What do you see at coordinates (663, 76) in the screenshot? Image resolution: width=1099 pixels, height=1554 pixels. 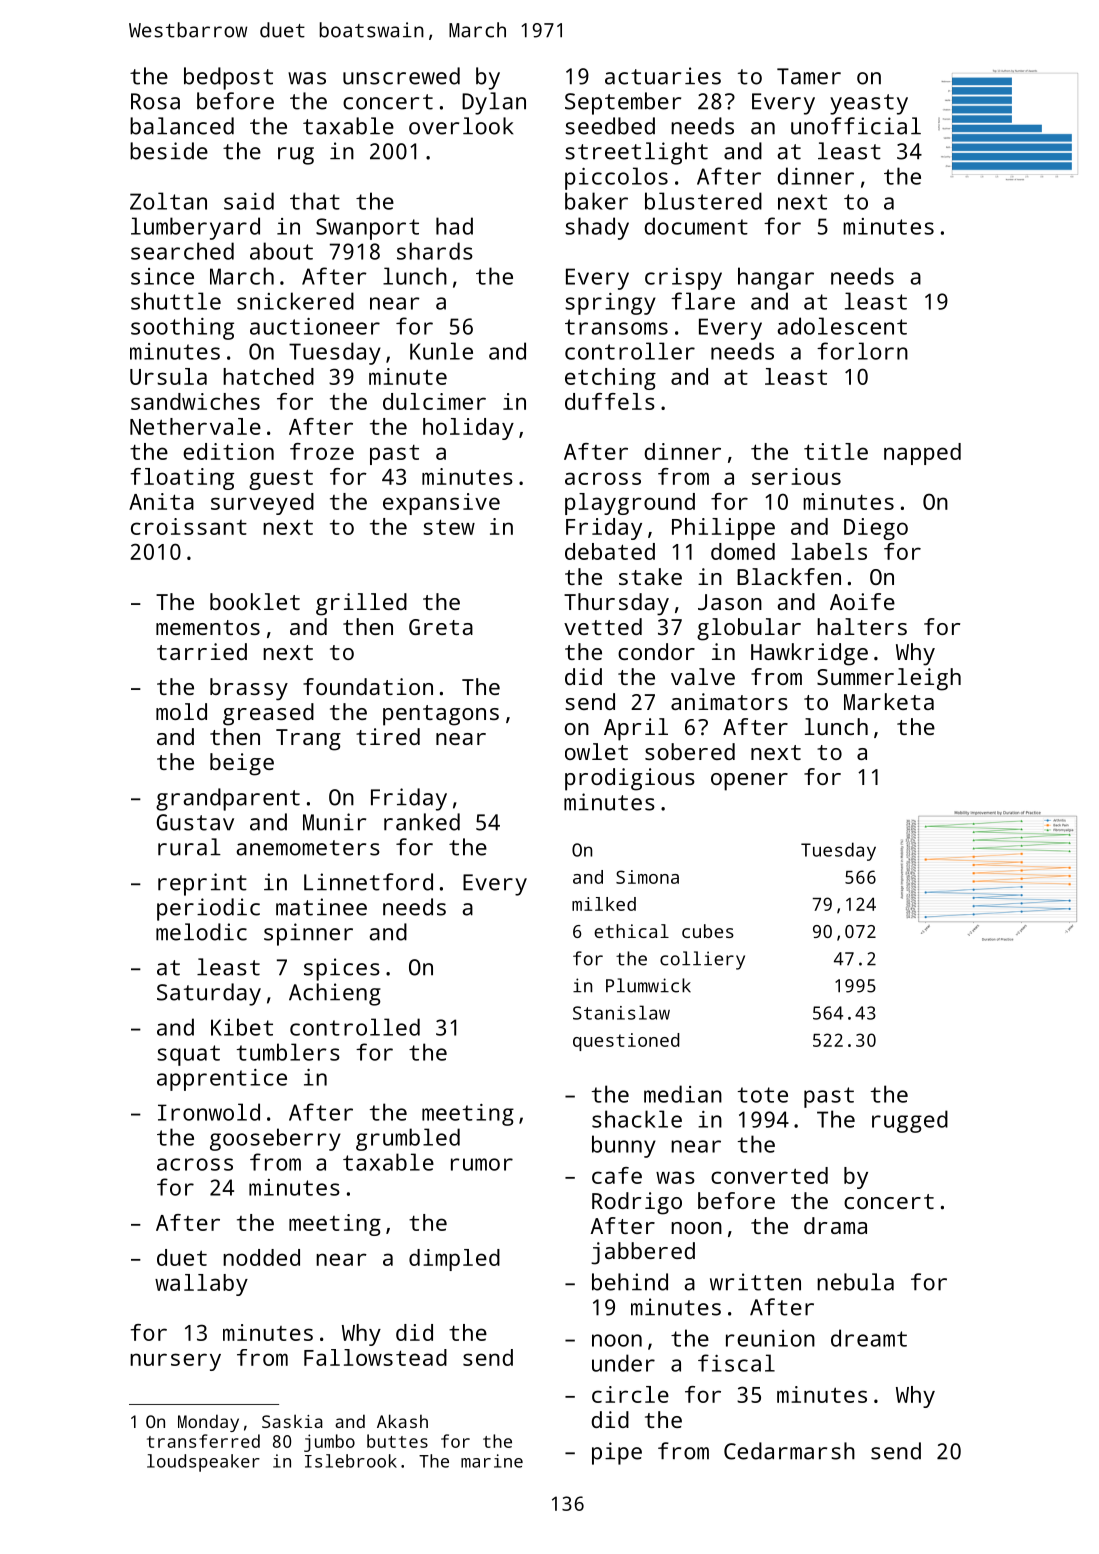 I see `actuaries` at bounding box center [663, 76].
